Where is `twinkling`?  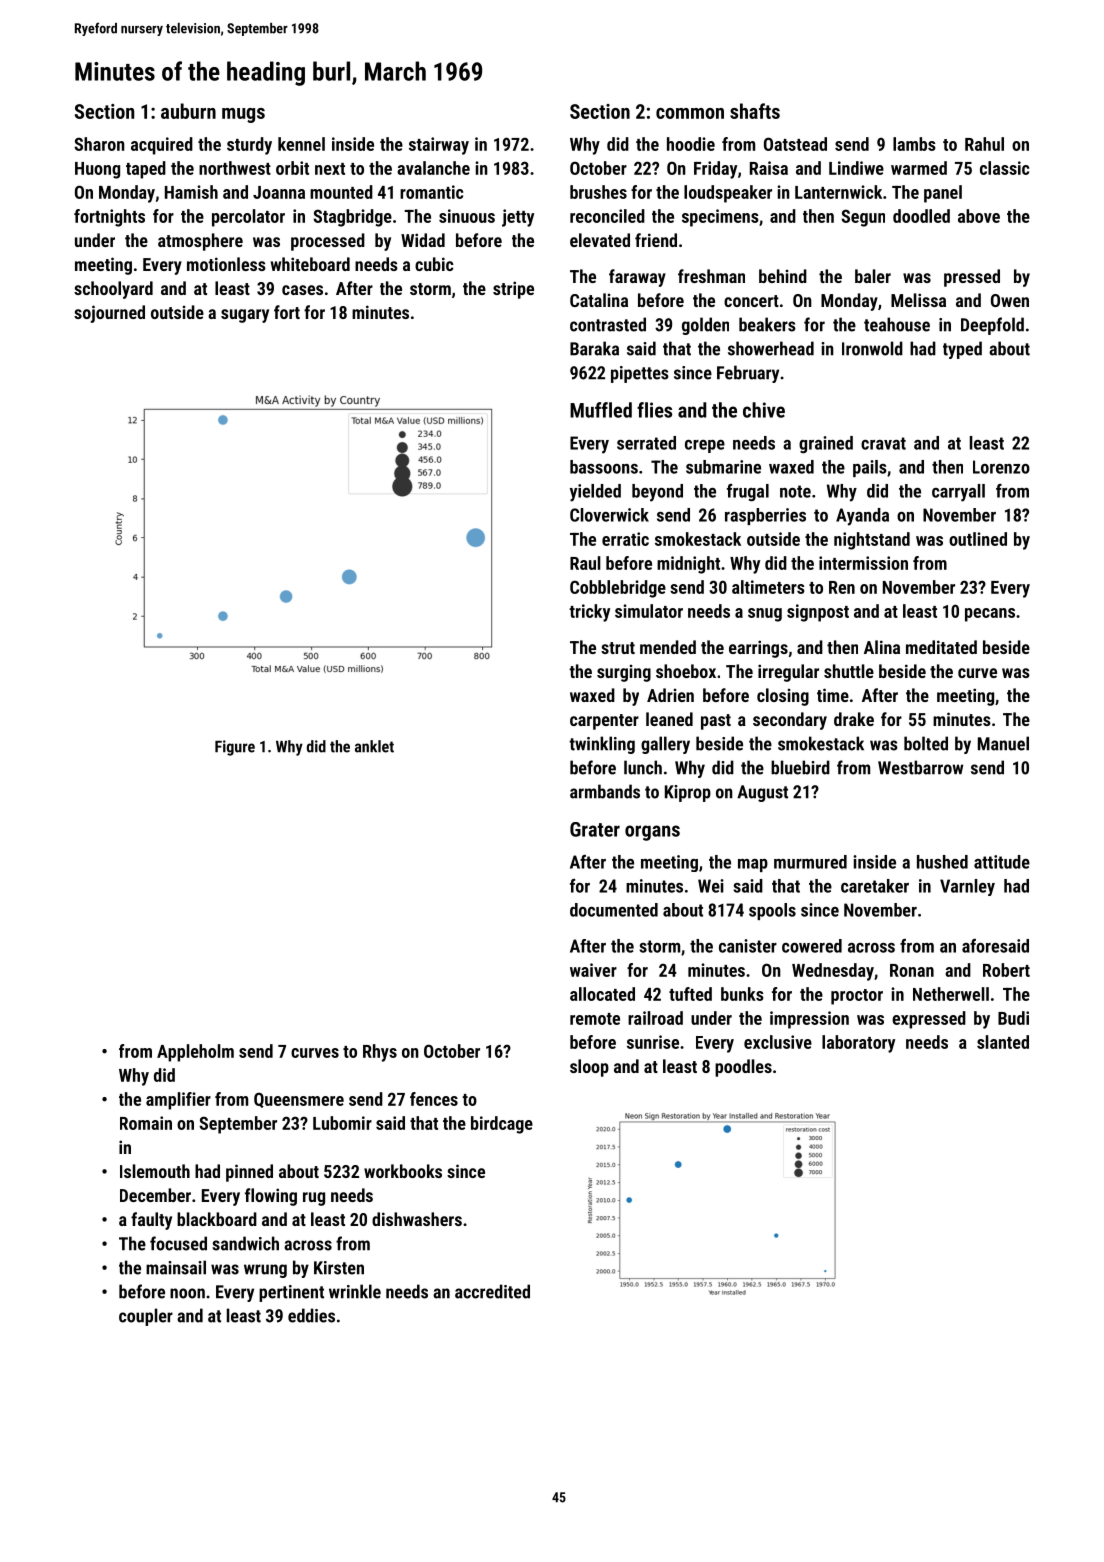
twinkling is located at coordinates (602, 745).
